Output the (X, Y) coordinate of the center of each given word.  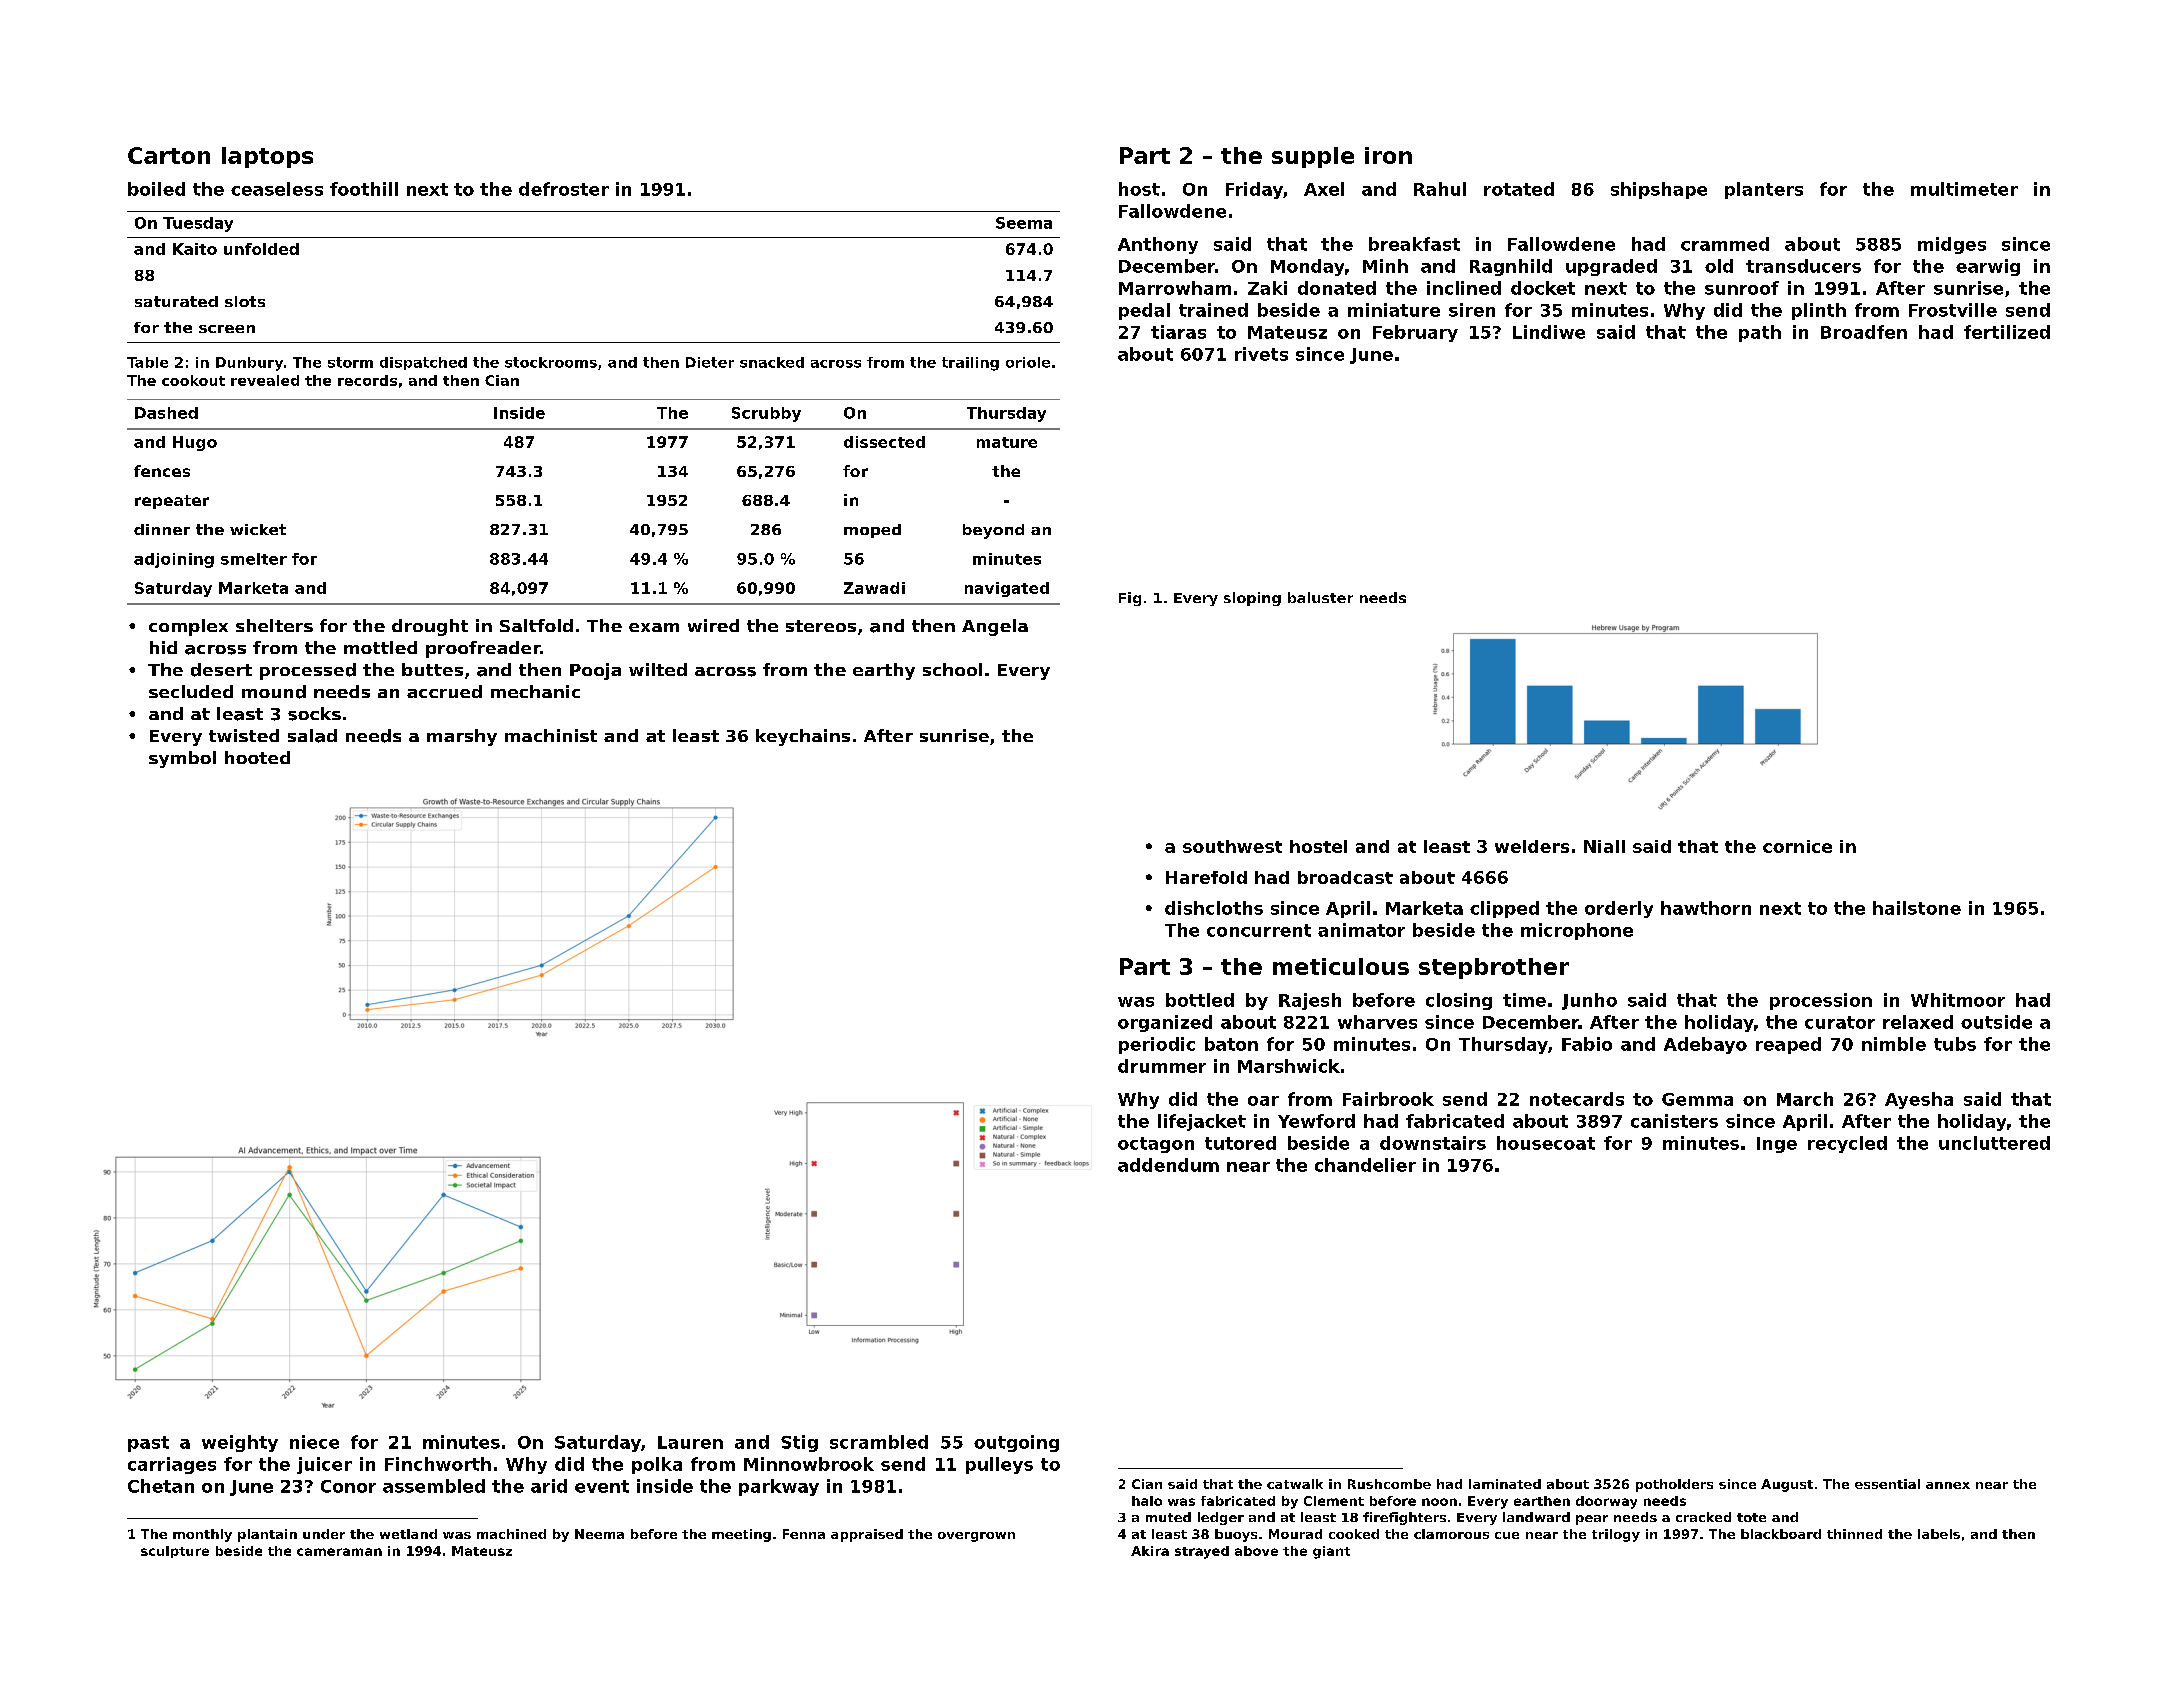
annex (1948, 1485)
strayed (1202, 1552)
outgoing (1016, 1443)
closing (1459, 1001)
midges (1952, 245)
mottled (380, 647)
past (148, 1444)
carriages (172, 1465)
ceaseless (277, 189)
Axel (1324, 189)
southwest (1232, 846)
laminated (1505, 1484)
